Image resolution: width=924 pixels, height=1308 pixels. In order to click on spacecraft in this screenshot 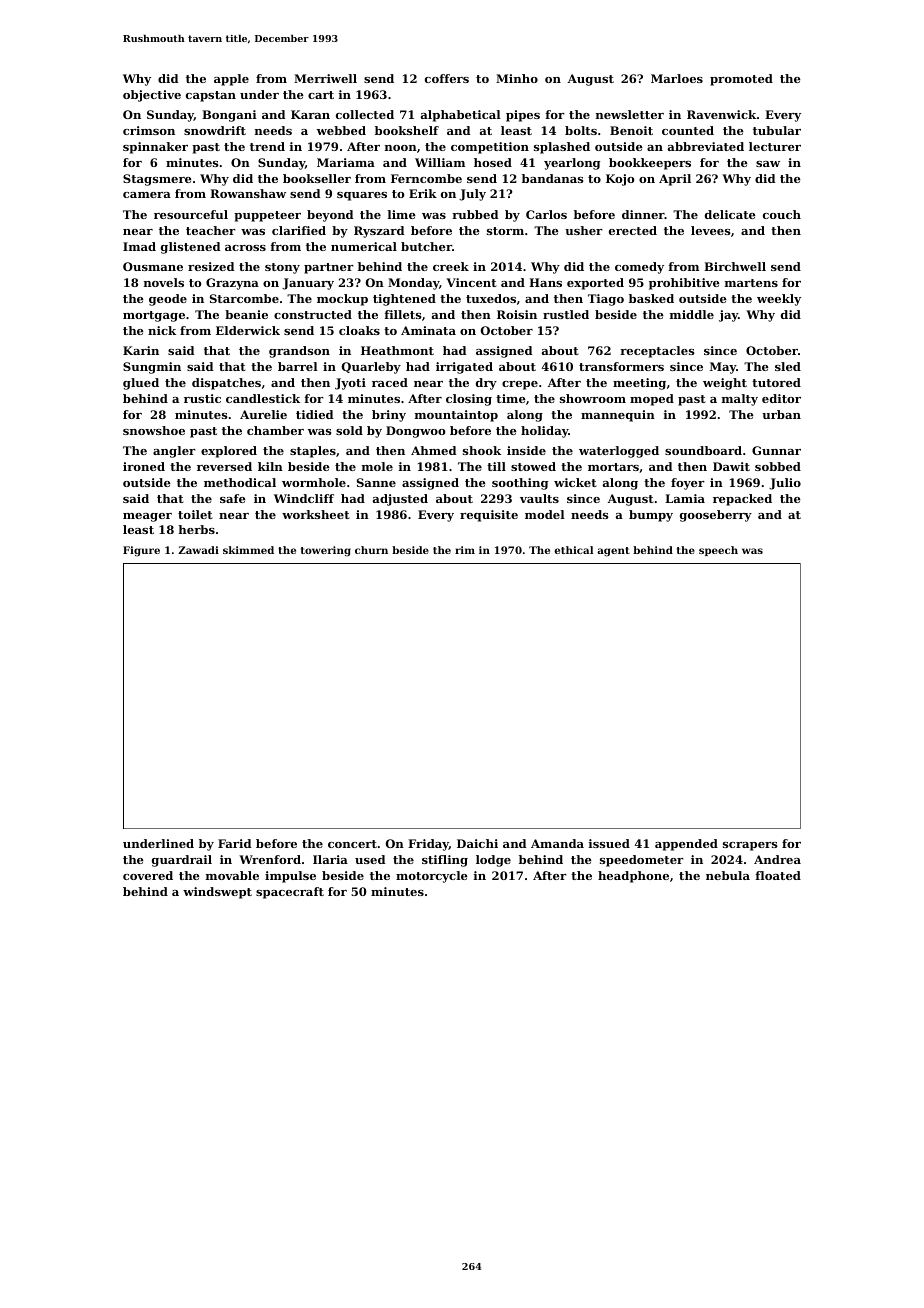, I will do `click(290, 893)`.
